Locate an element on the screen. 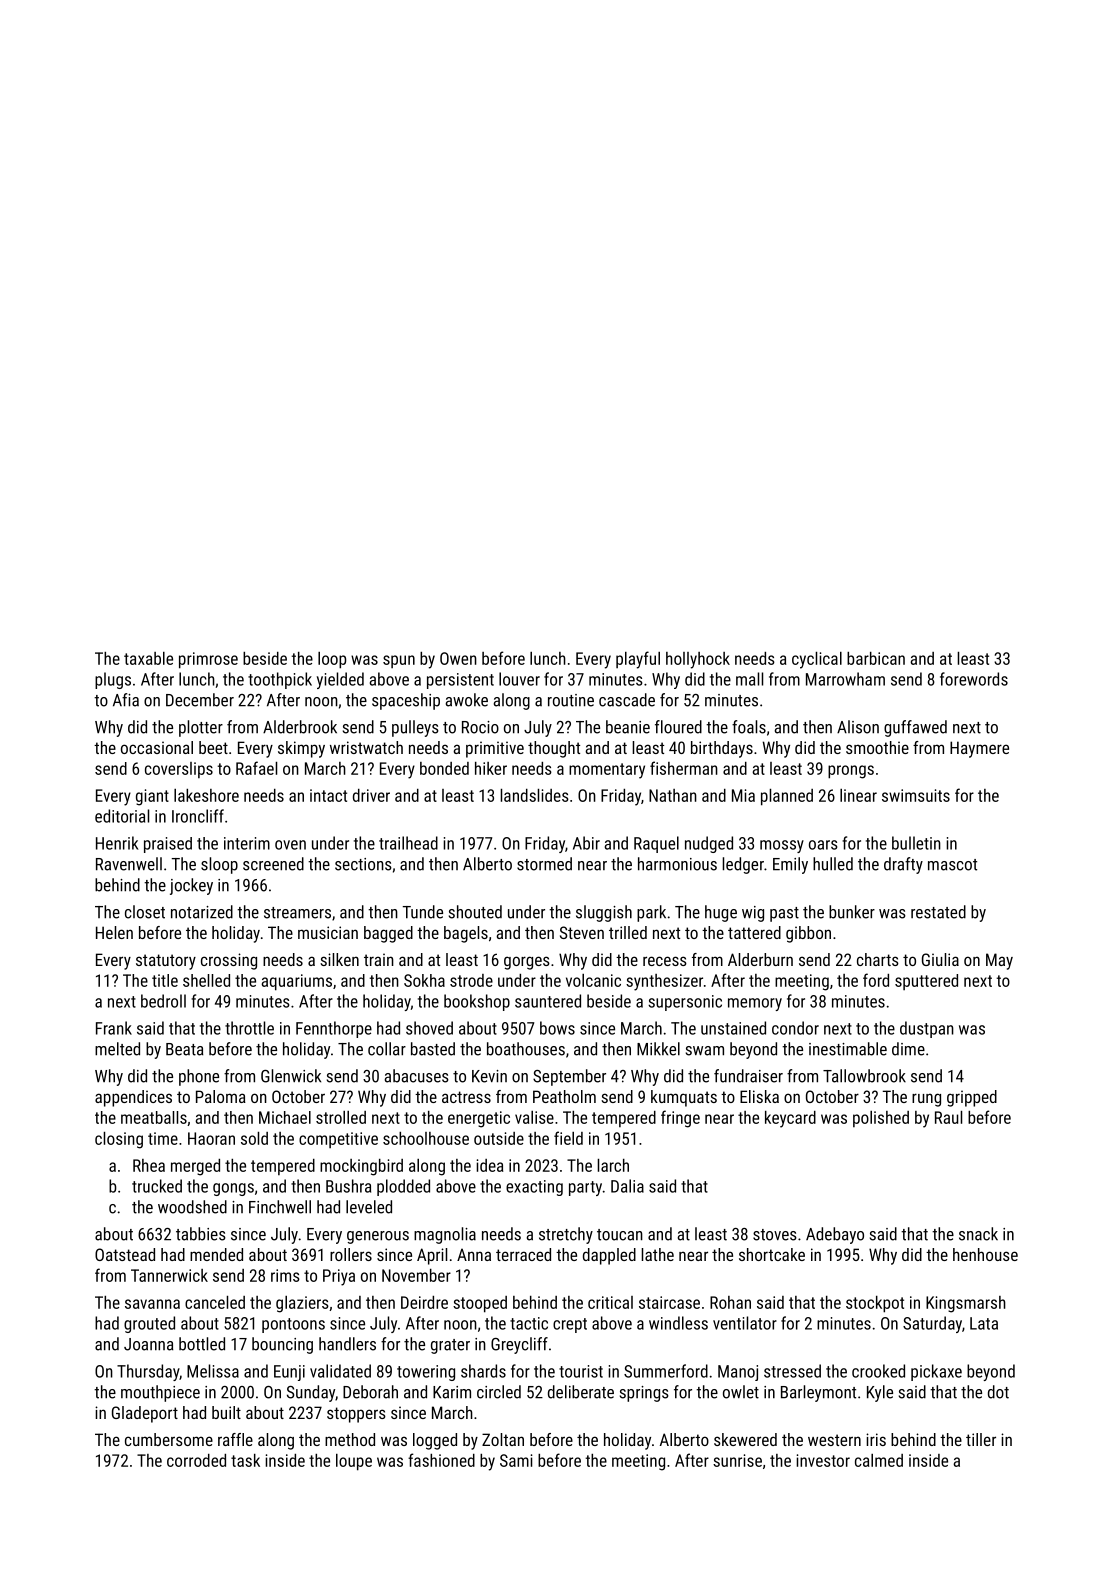 Image resolution: width=1115 pixels, height=1576 pixels. harmonious is located at coordinates (677, 864).
